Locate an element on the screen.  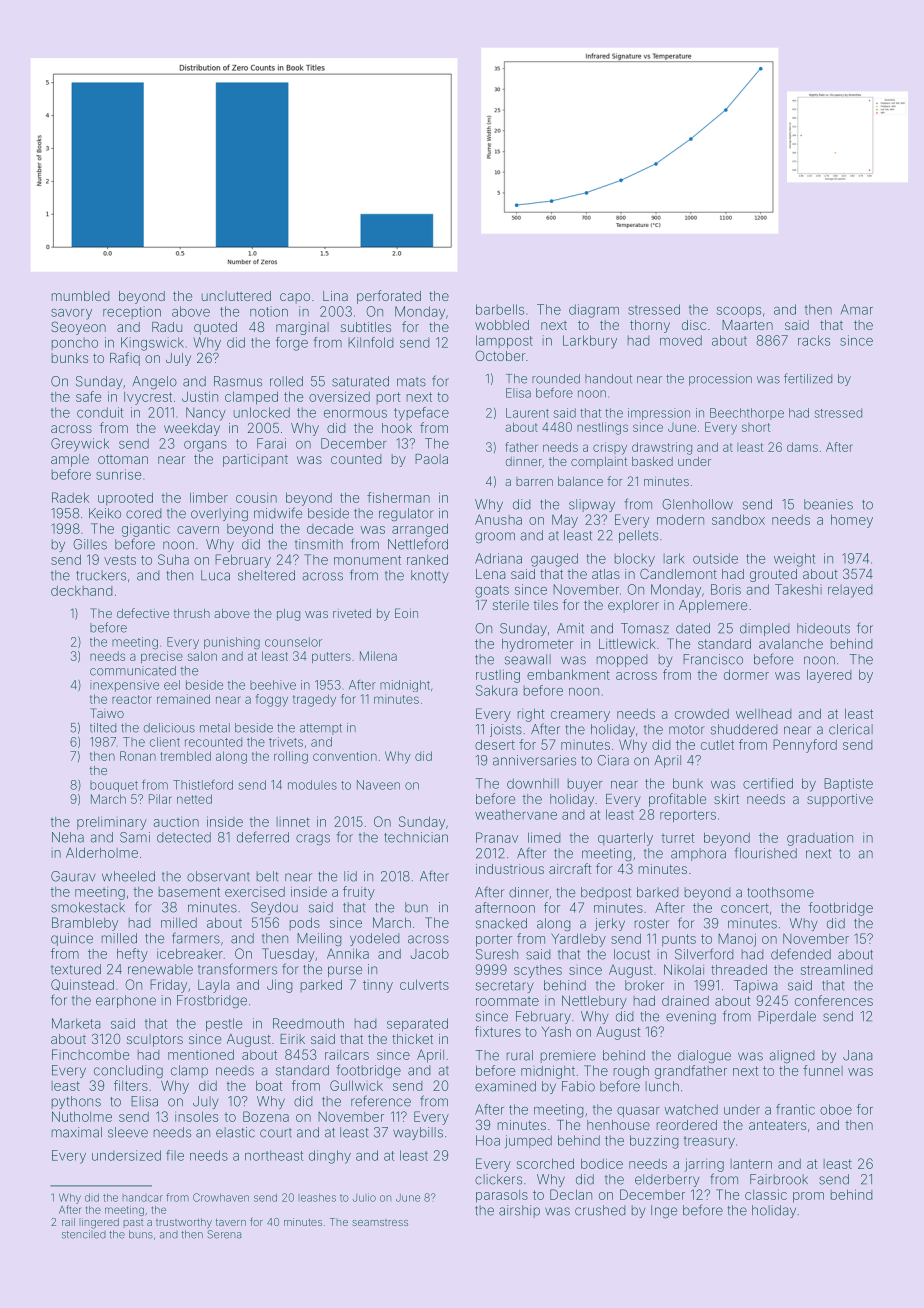
scoops is located at coordinates (739, 312).
